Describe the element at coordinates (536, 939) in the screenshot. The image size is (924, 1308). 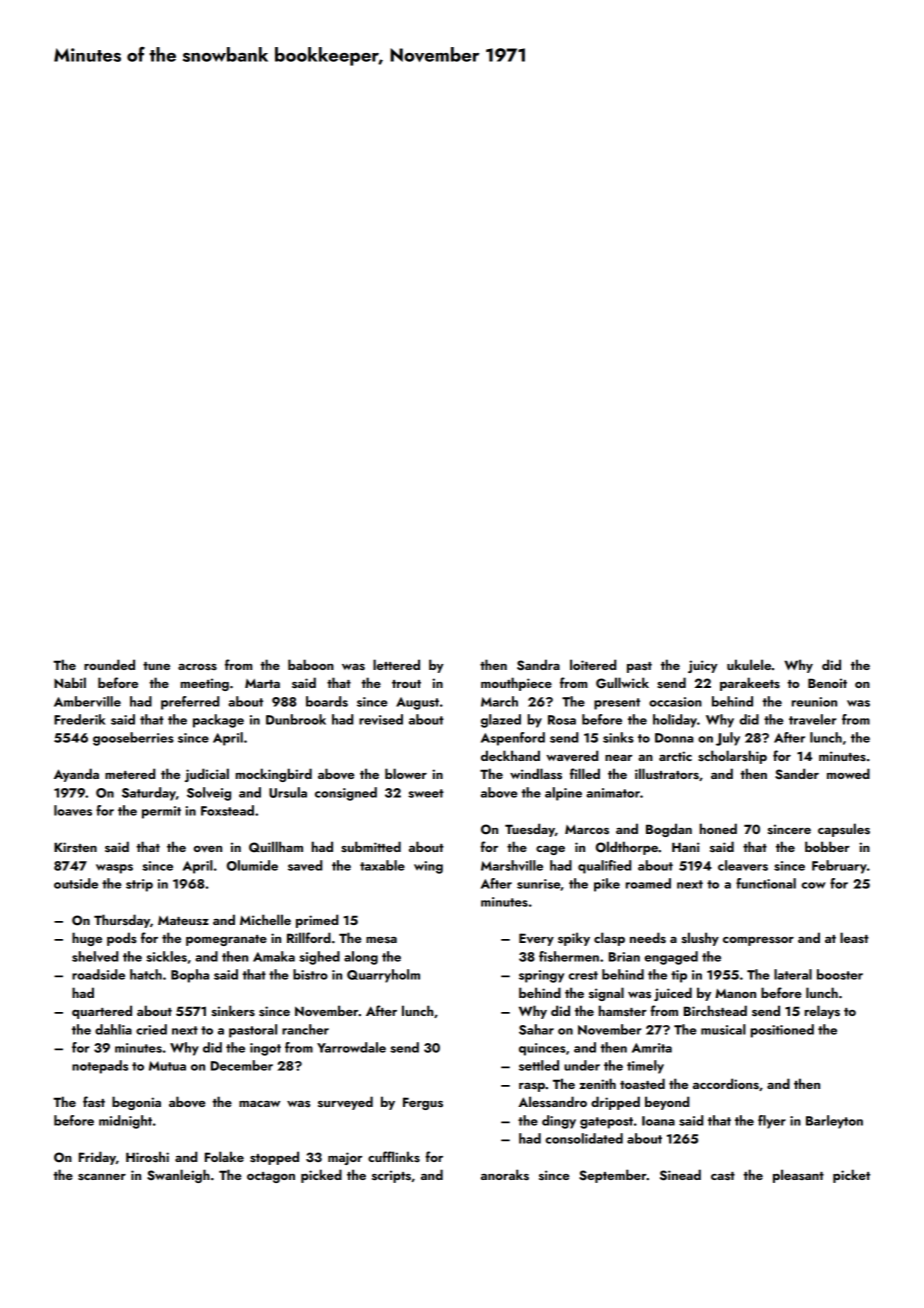
I see `Every` at that location.
